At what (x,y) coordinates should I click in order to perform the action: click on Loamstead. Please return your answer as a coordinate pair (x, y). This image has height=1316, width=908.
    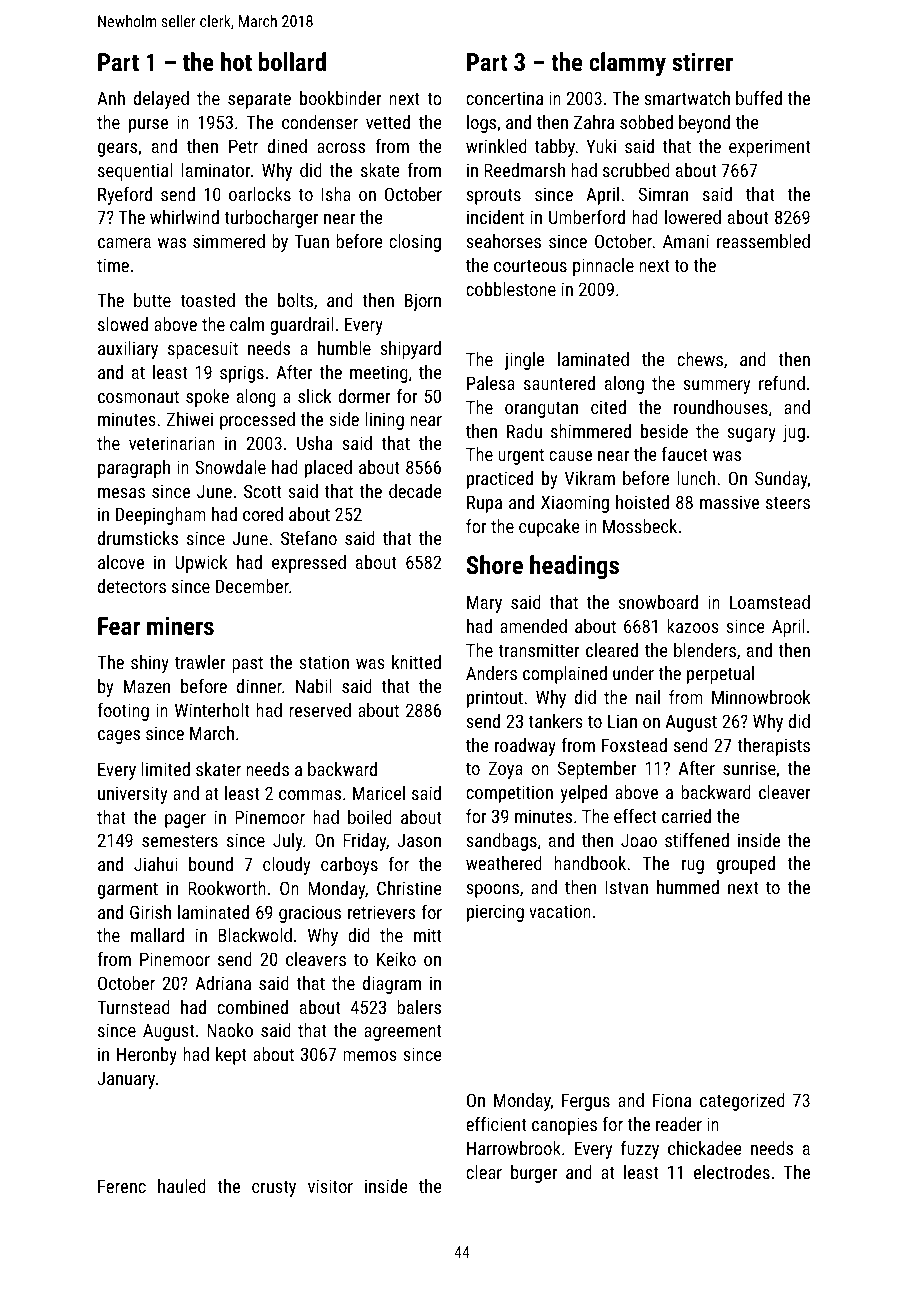
    Looking at the image, I should click on (770, 602).
